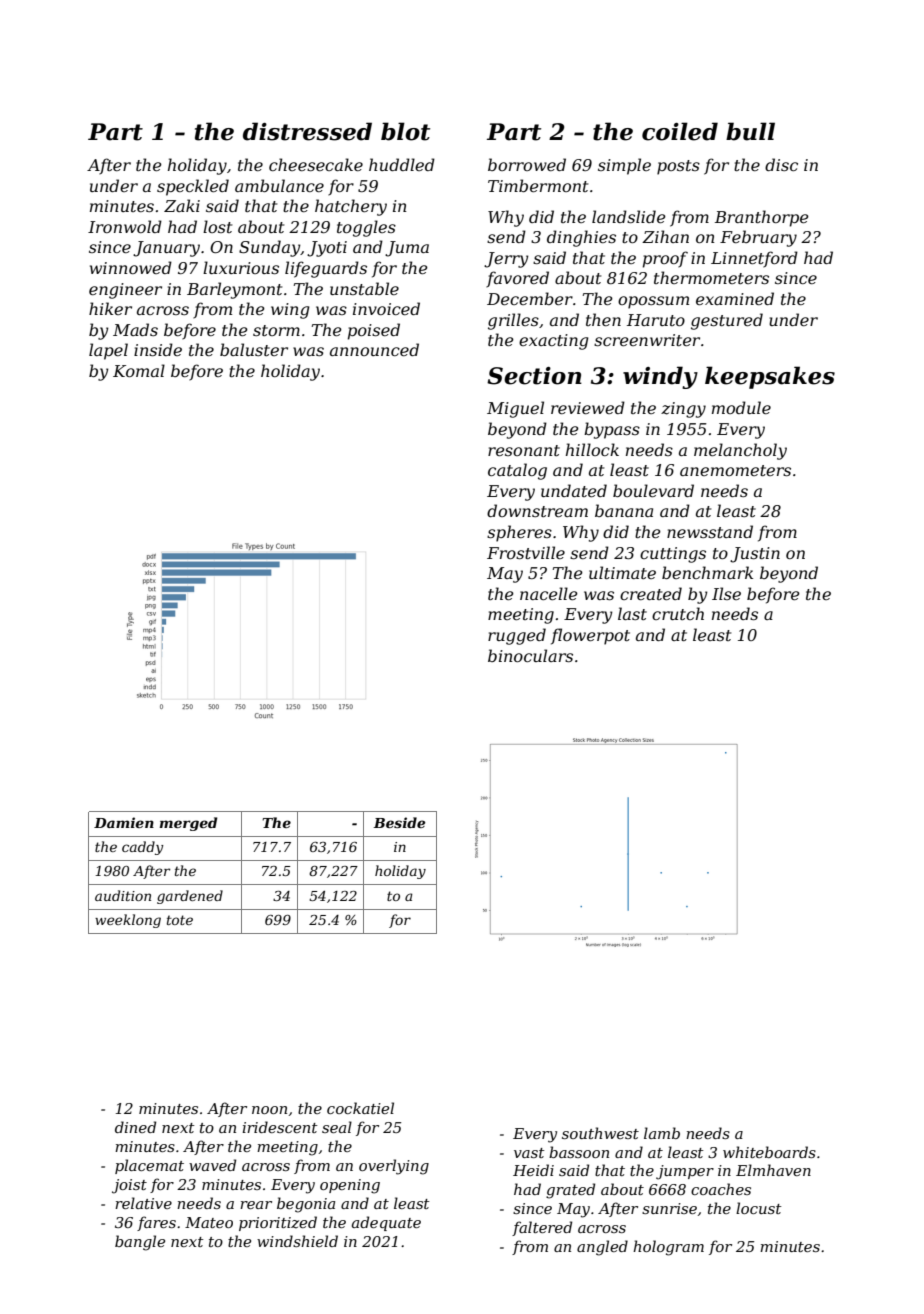 The height and width of the document is (1314, 924). I want to click on cheesecake, so click(316, 164).
